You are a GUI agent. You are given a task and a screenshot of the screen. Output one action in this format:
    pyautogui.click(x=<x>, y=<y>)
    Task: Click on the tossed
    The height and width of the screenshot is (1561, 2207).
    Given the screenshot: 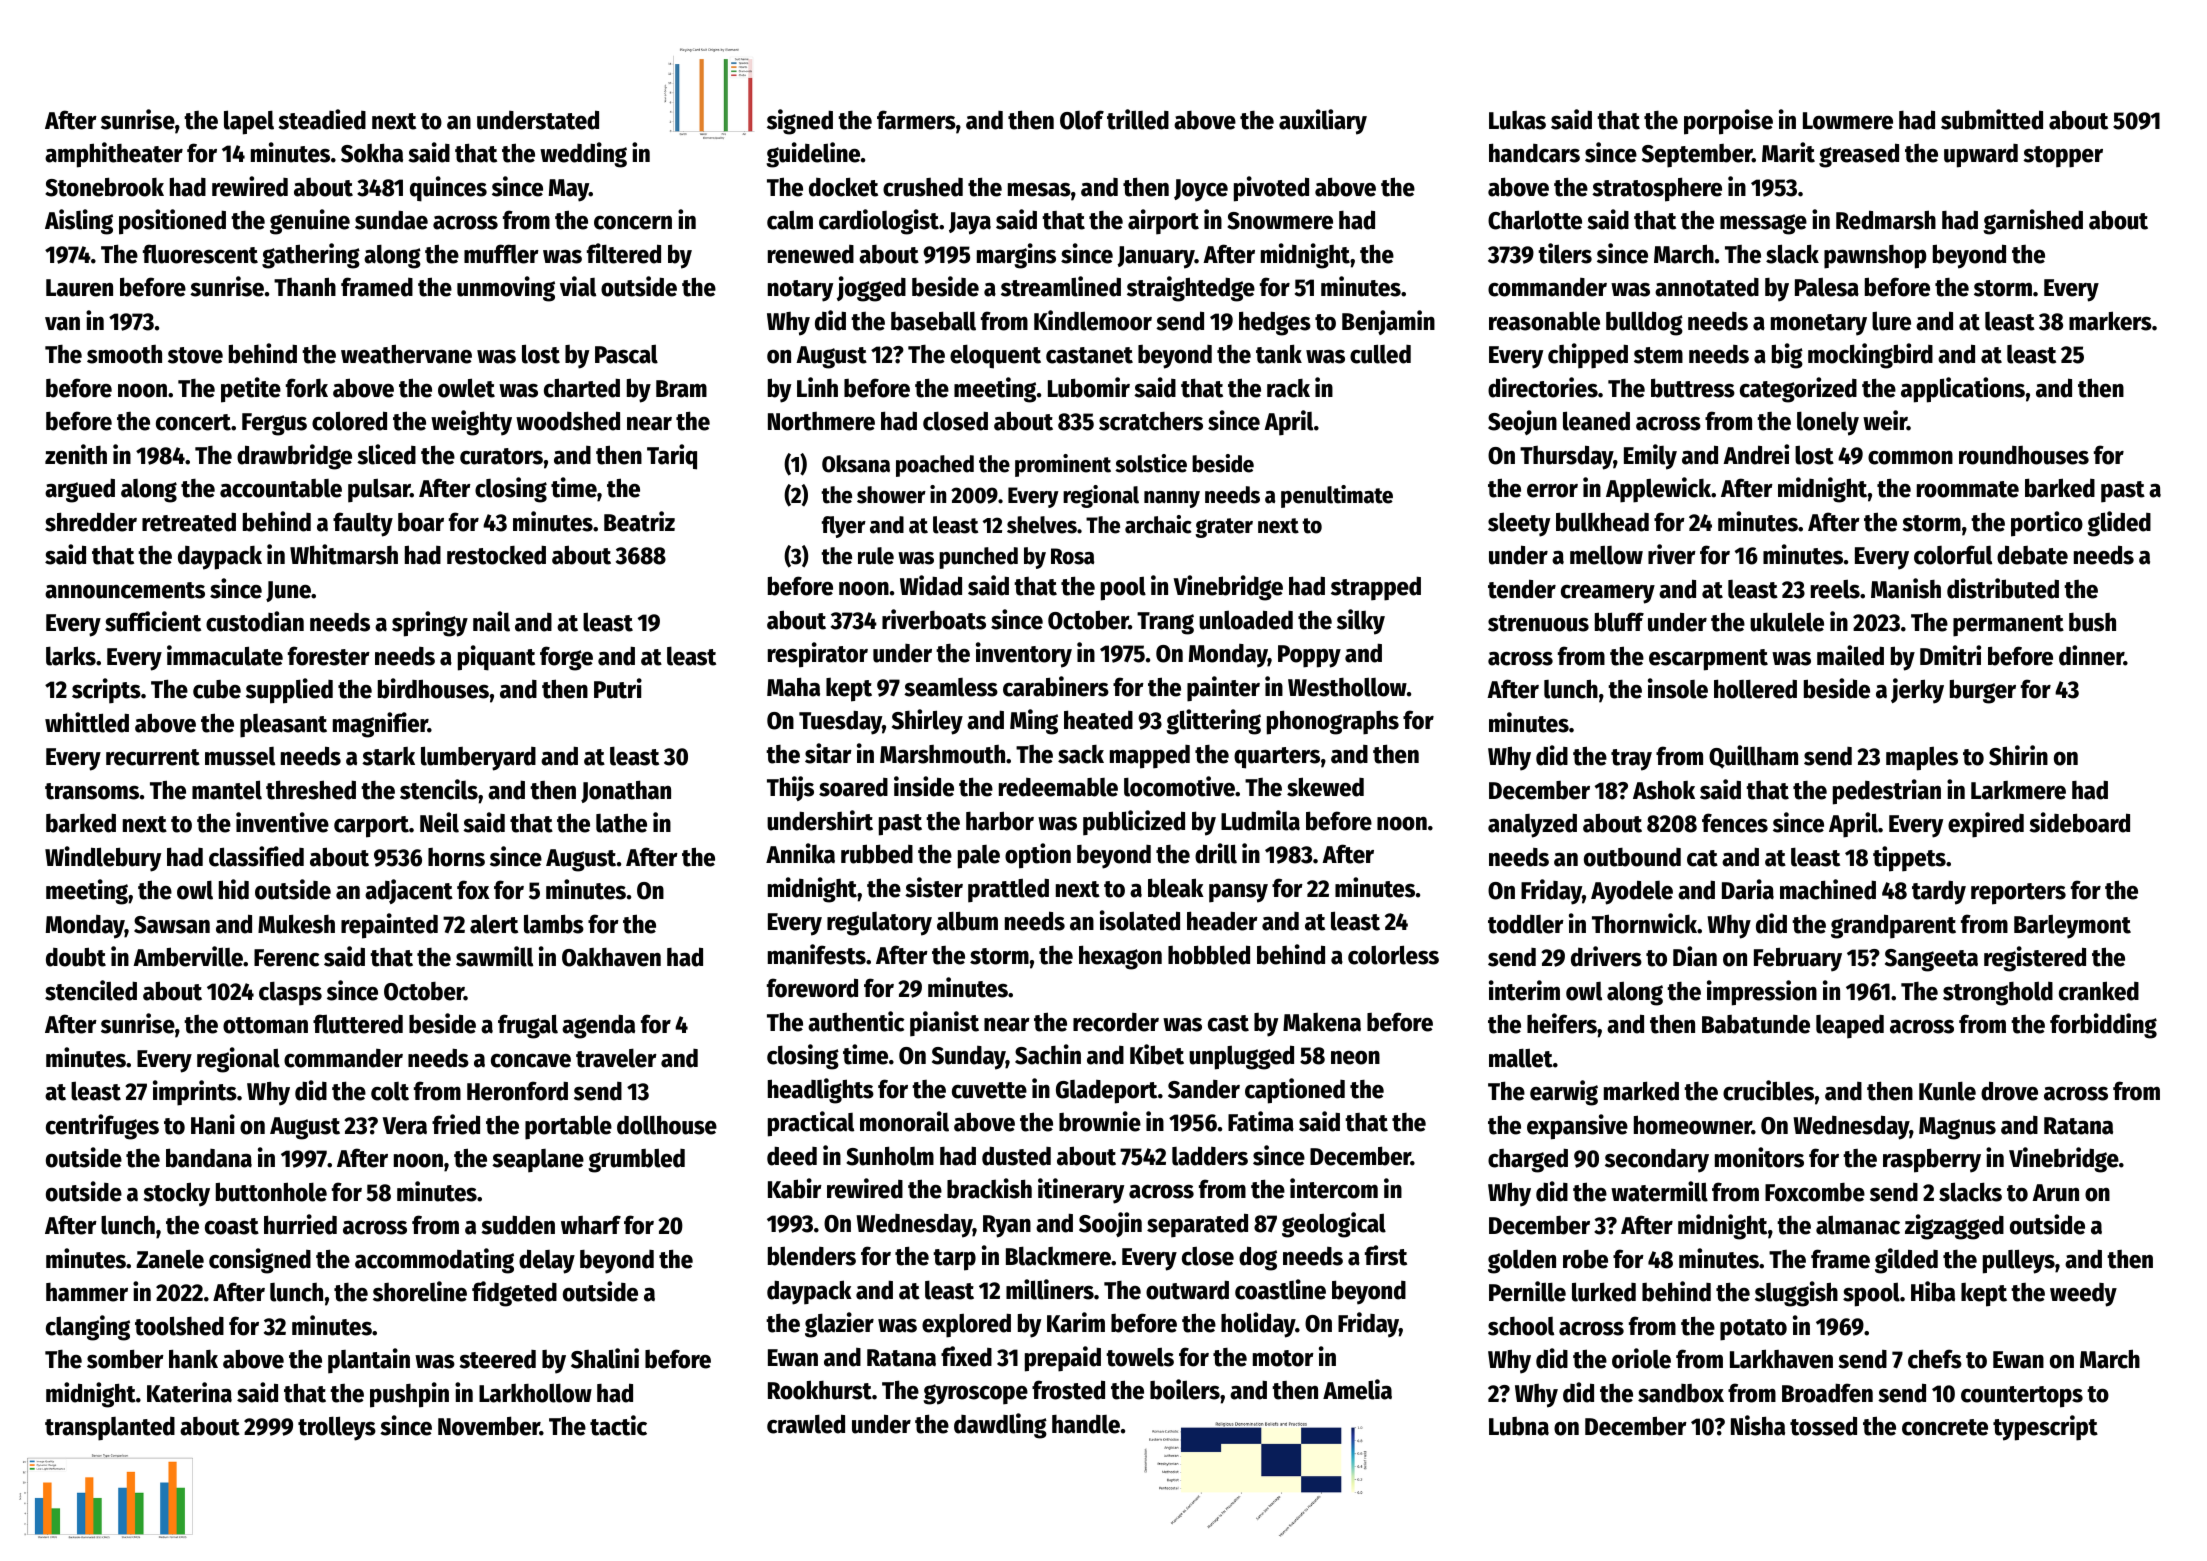 What is the action you would take?
    pyautogui.click(x=1823, y=1426)
